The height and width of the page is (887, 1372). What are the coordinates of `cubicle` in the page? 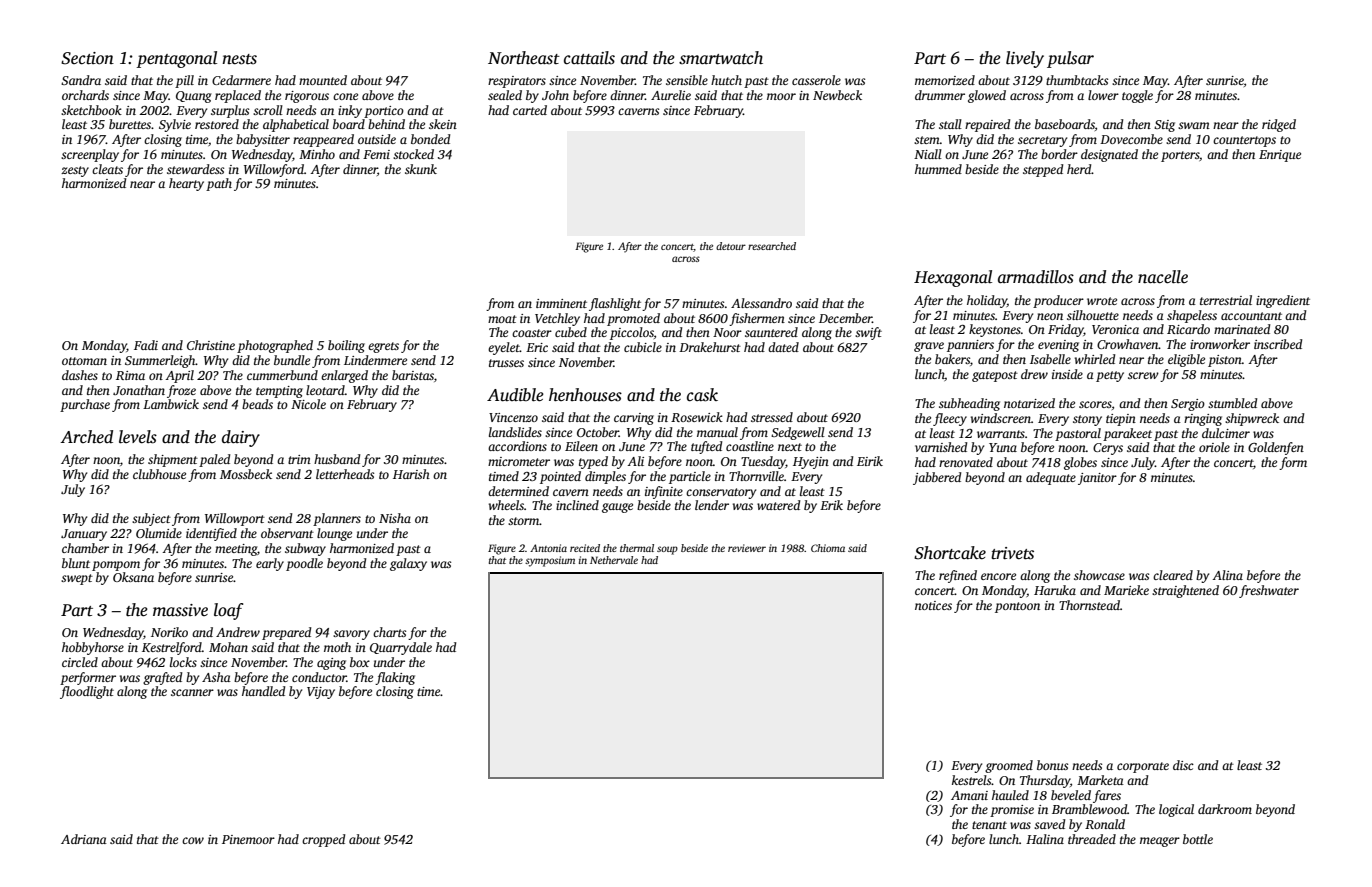 It's located at (643, 347).
